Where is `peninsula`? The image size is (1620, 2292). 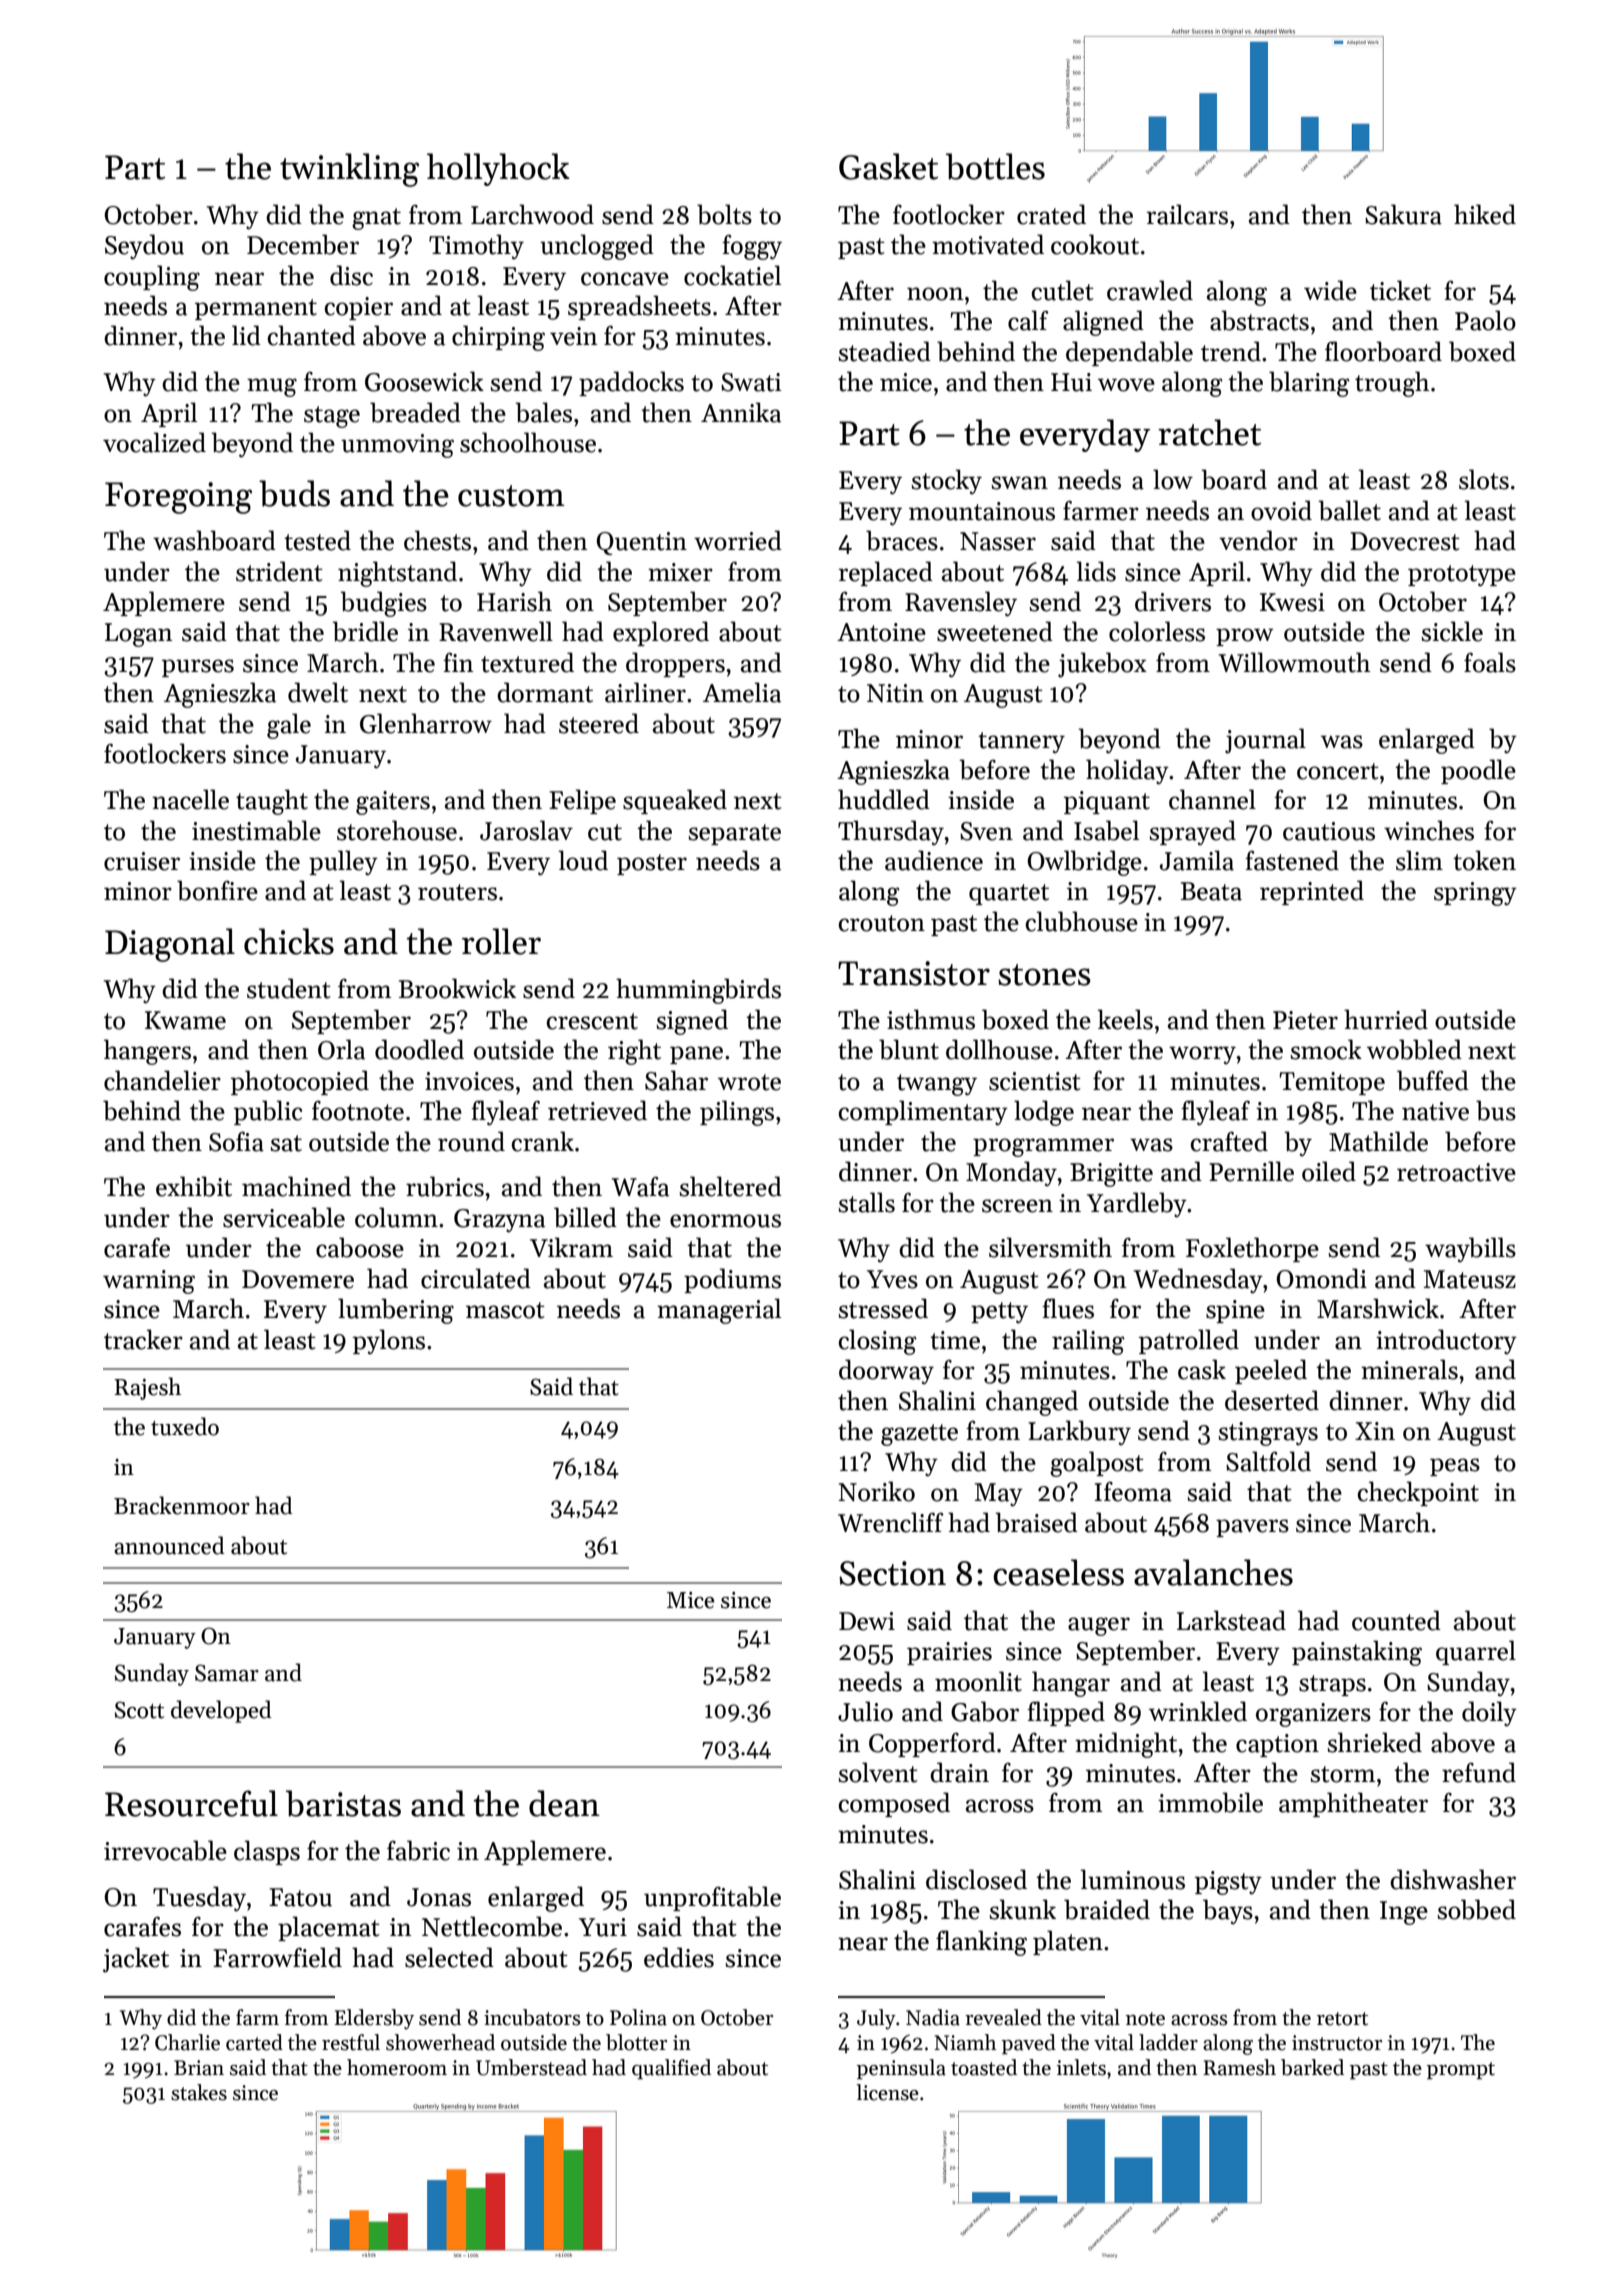
peninsula is located at coordinates (901, 2069).
